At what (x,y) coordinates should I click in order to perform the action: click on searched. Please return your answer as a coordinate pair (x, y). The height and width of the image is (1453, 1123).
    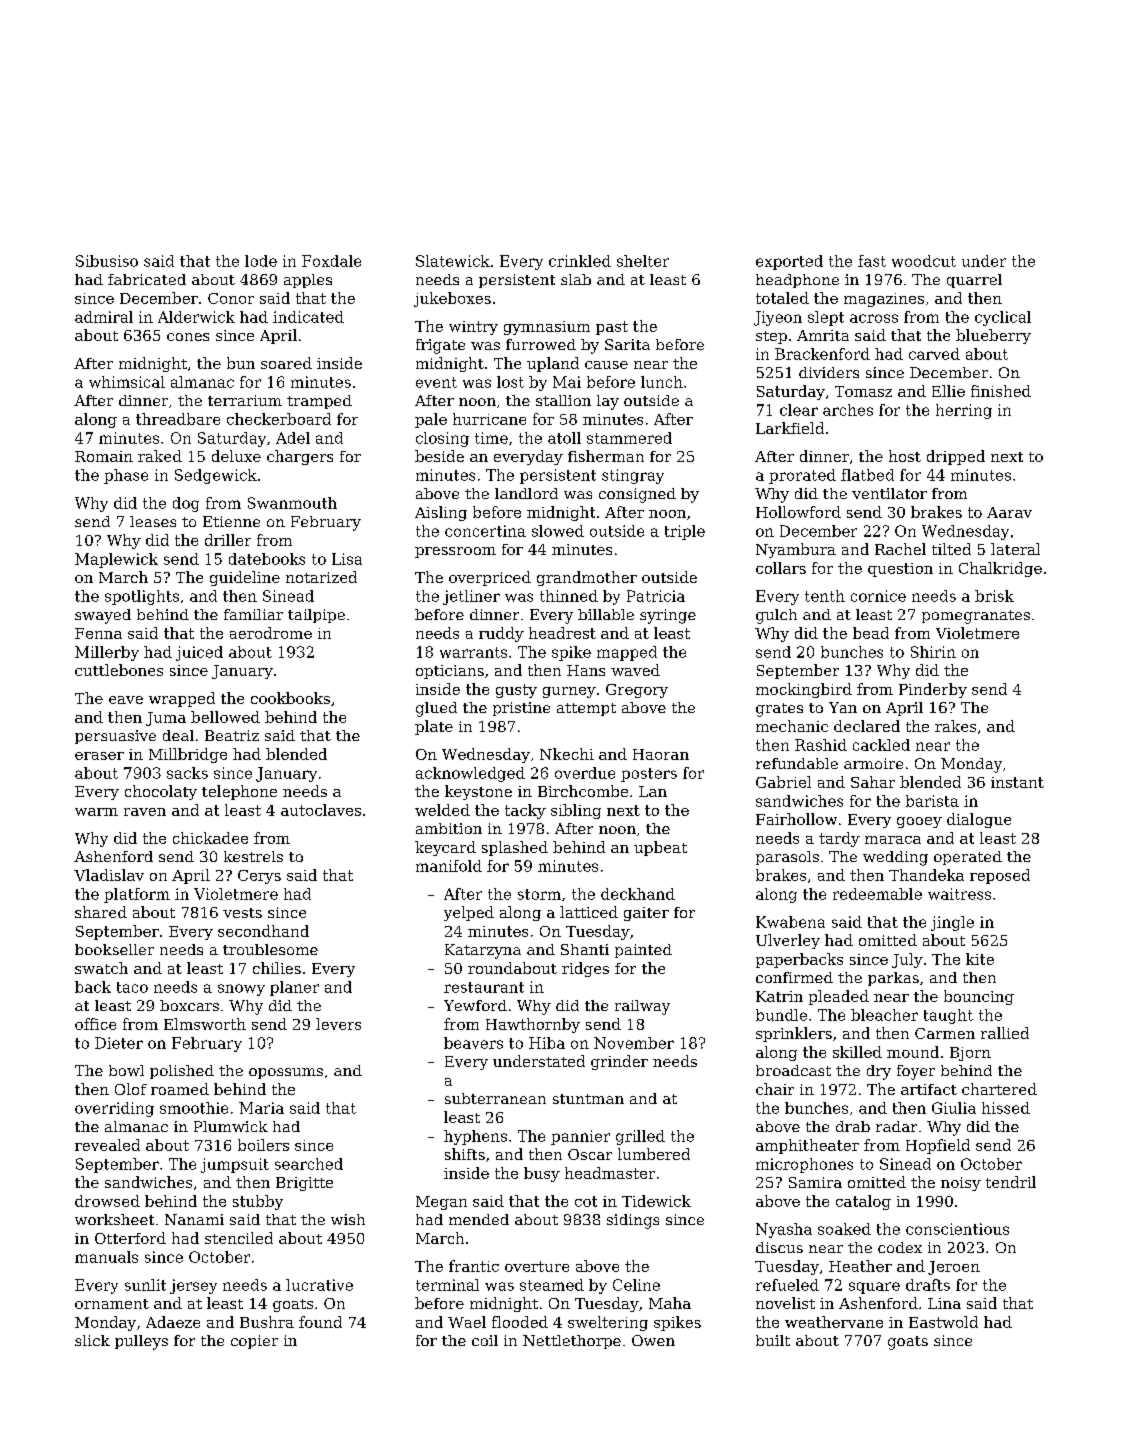
    Looking at the image, I should click on (309, 1164).
